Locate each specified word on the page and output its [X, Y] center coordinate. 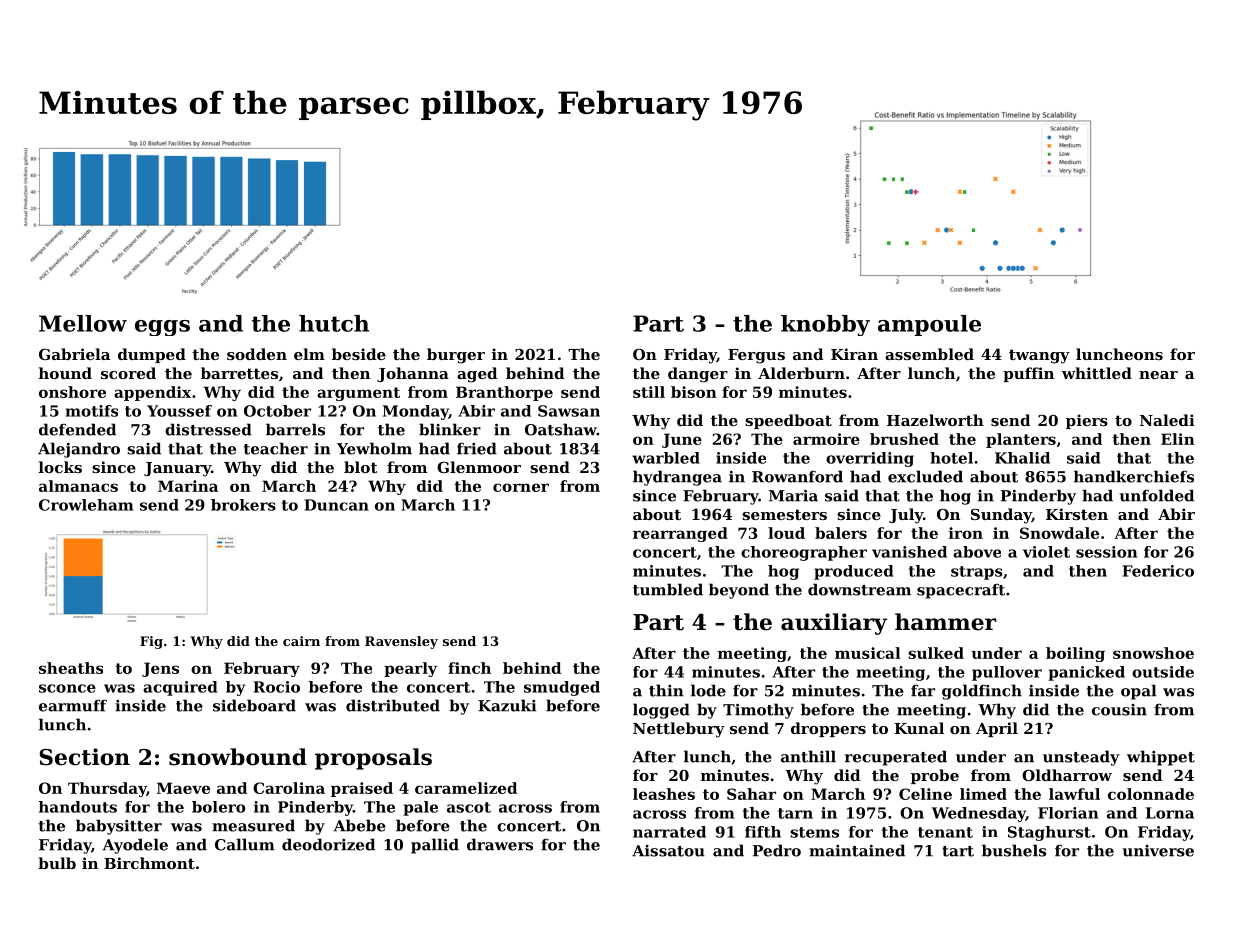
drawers [500, 844]
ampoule [929, 325]
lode [708, 690]
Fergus [756, 356]
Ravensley [401, 642]
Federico [1158, 571]
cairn [301, 641]
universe [1158, 851]
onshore [72, 392]
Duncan [336, 505]
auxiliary [834, 624]
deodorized [328, 844]
